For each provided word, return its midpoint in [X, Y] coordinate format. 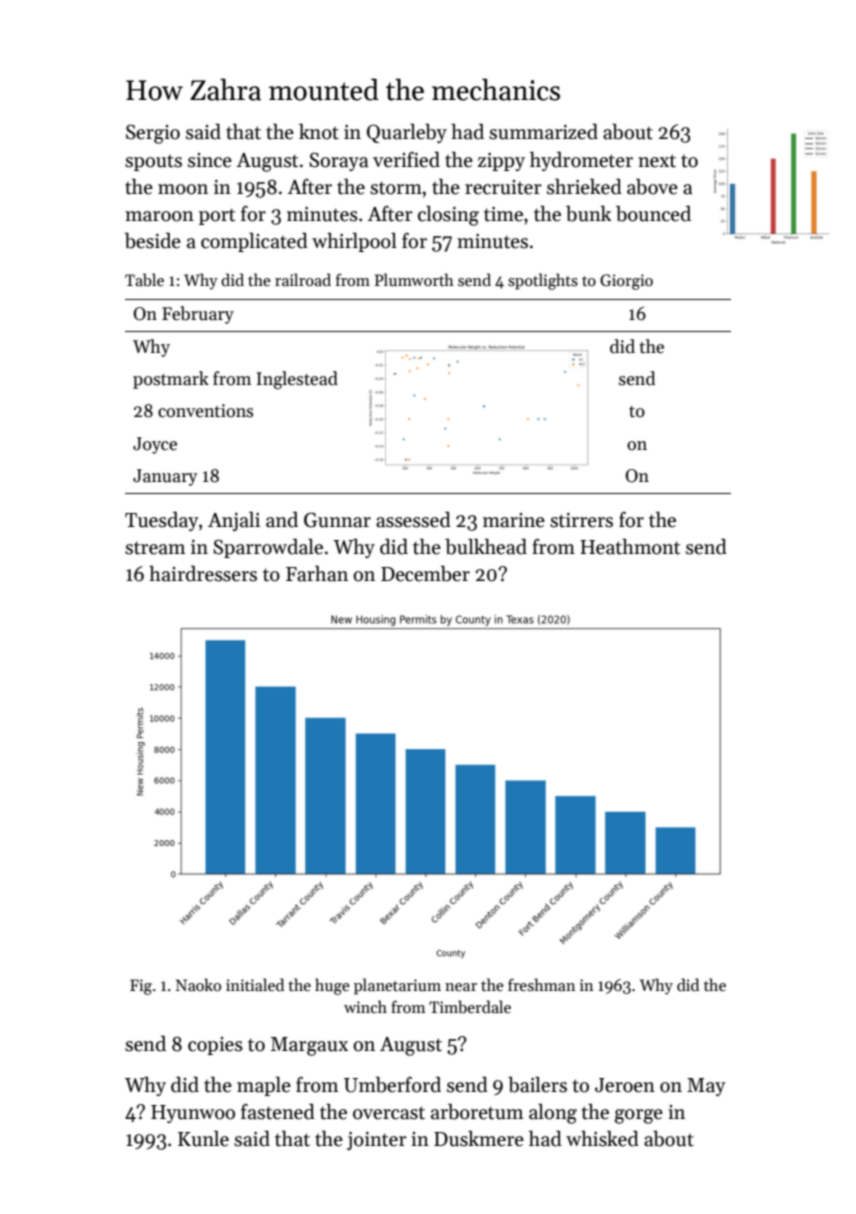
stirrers [581, 520]
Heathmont [630, 546]
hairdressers [203, 573]
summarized [543, 131]
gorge [639, 1116]
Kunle [203, 1138]
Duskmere [479, 1139]
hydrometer [581, 161]
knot [319, 131]
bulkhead [486, 546]
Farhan [317, 574]
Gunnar [337, 520]
